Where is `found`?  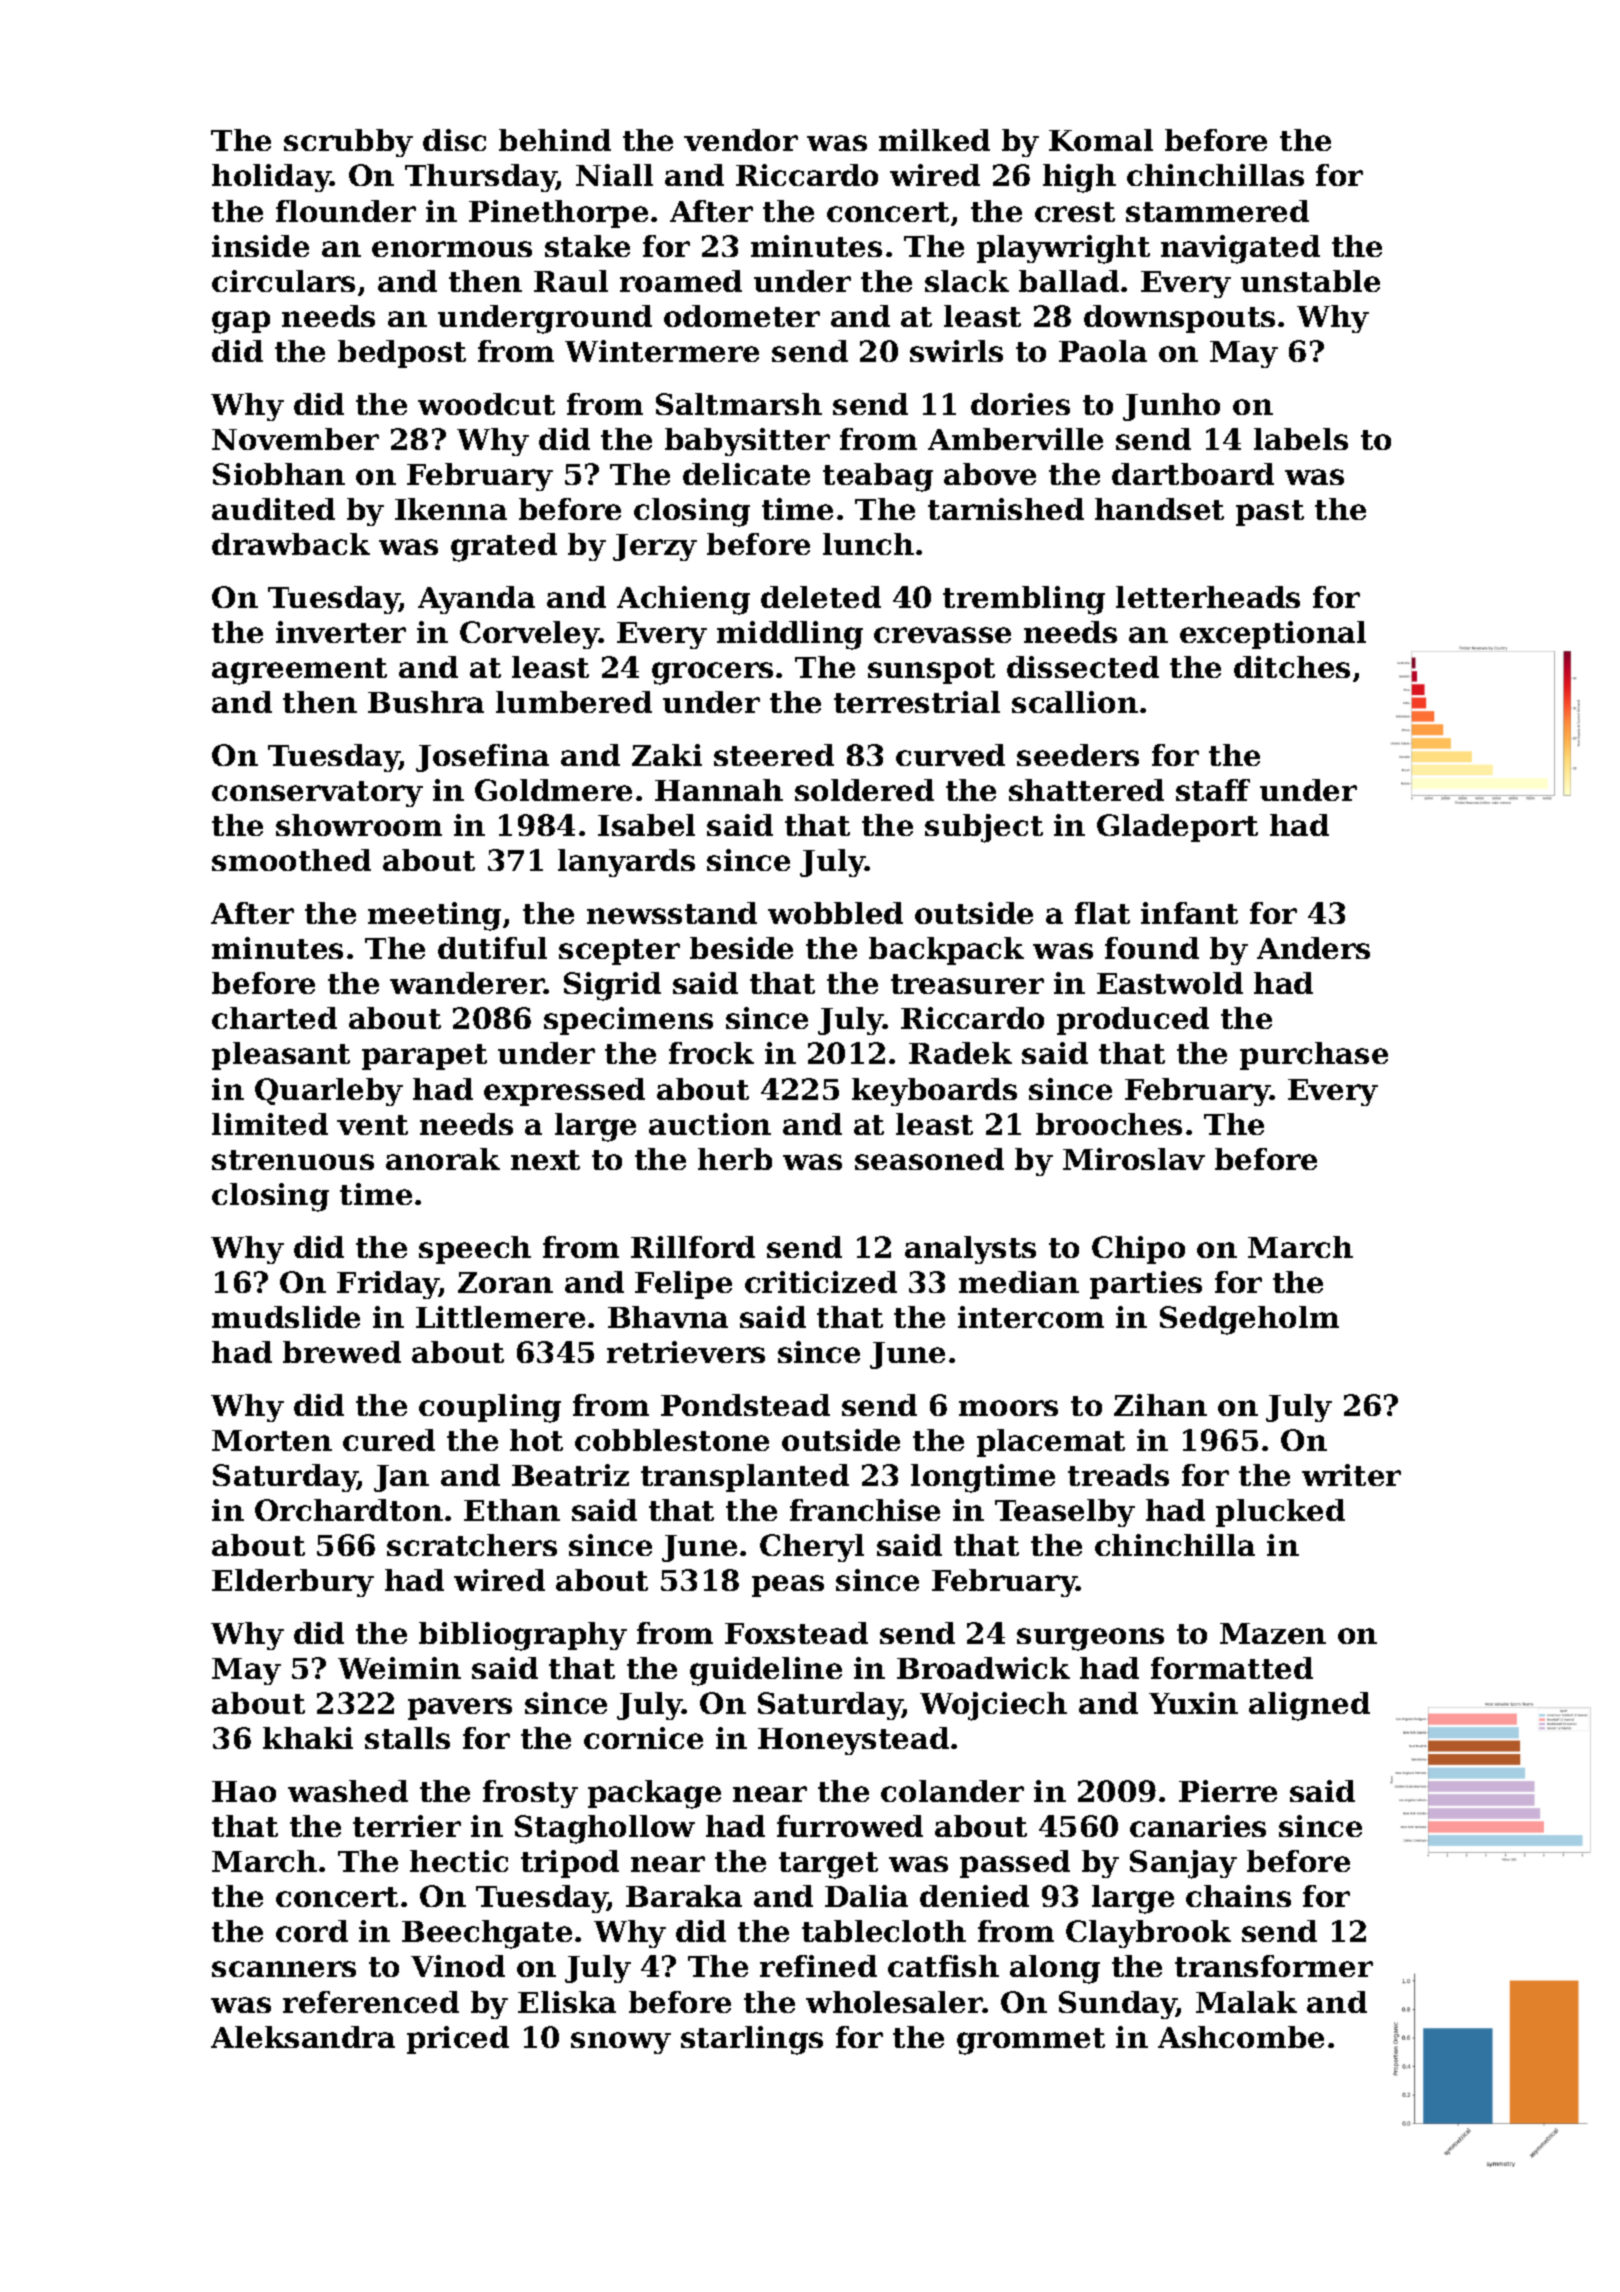
found is located at coordinates (1152, 948).
